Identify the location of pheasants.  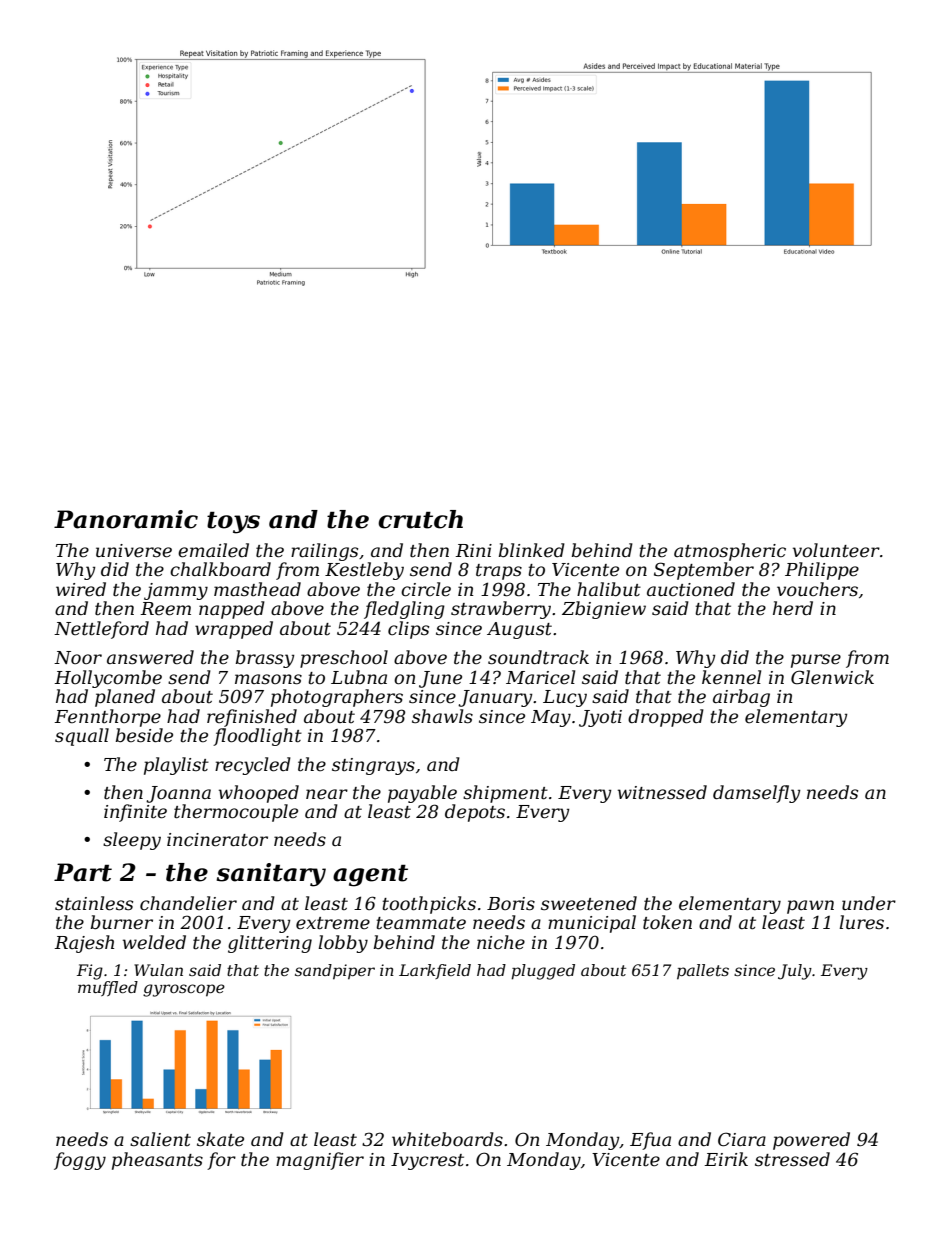
(157, 1161).
